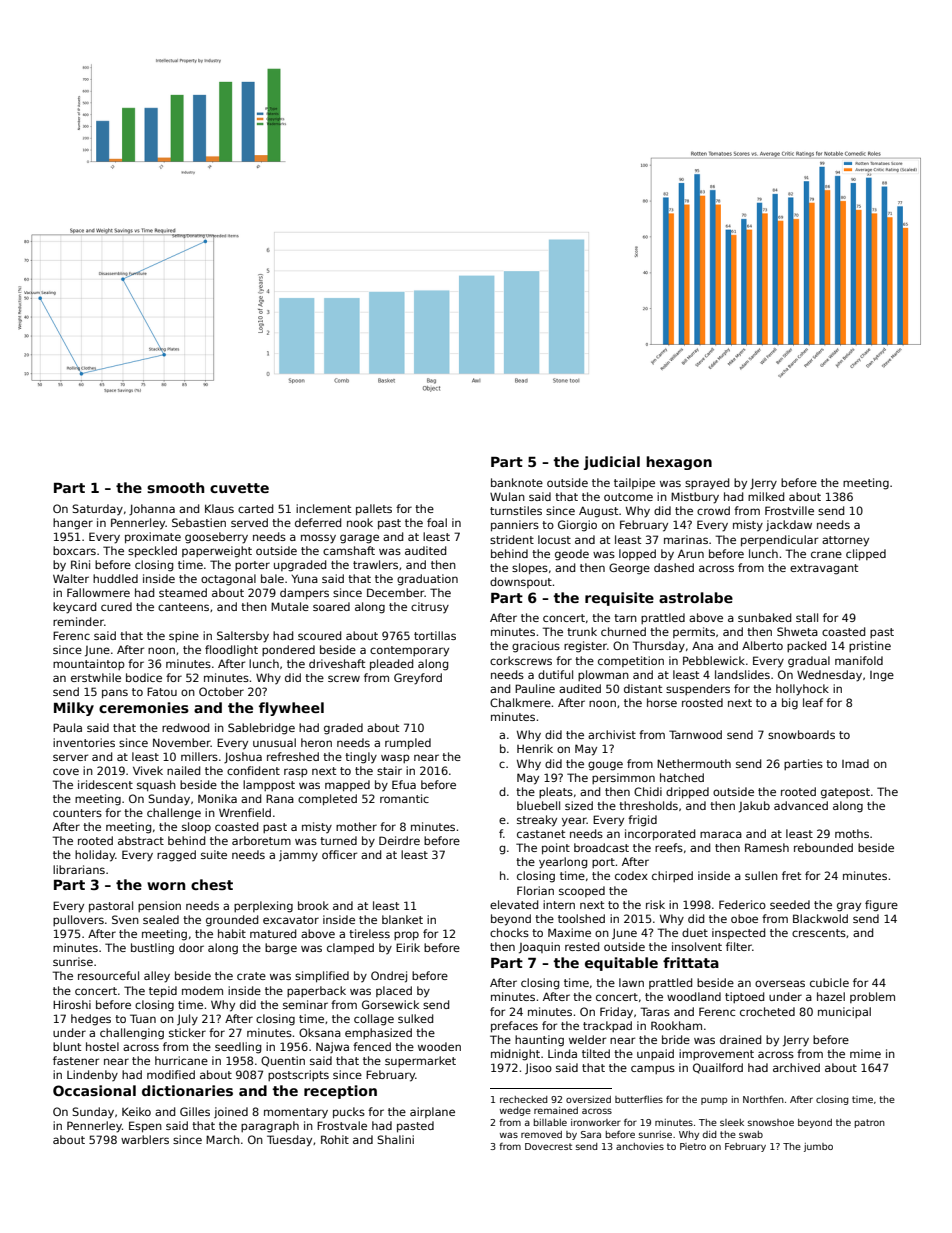 The image size is (952, 1233). What do you see at coordinates (779, 541) in the screenshot?
I see `perpendicular` at bounding box center [779, 541].
